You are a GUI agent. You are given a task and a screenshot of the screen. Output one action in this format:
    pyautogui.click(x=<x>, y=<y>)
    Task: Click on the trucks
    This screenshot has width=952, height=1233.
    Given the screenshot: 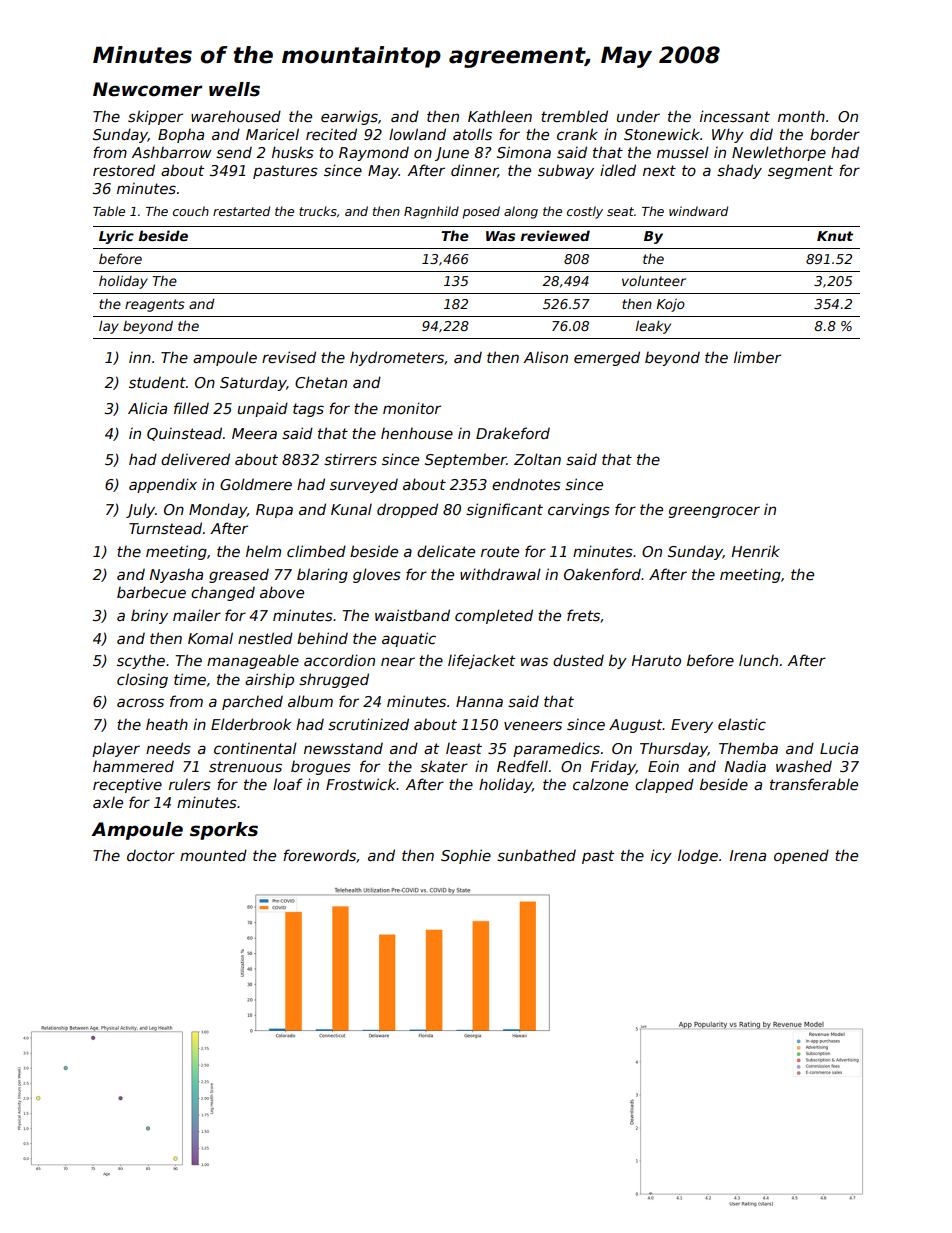 What is the action you would take?
    pyautogui.click(x=318, y=211)
